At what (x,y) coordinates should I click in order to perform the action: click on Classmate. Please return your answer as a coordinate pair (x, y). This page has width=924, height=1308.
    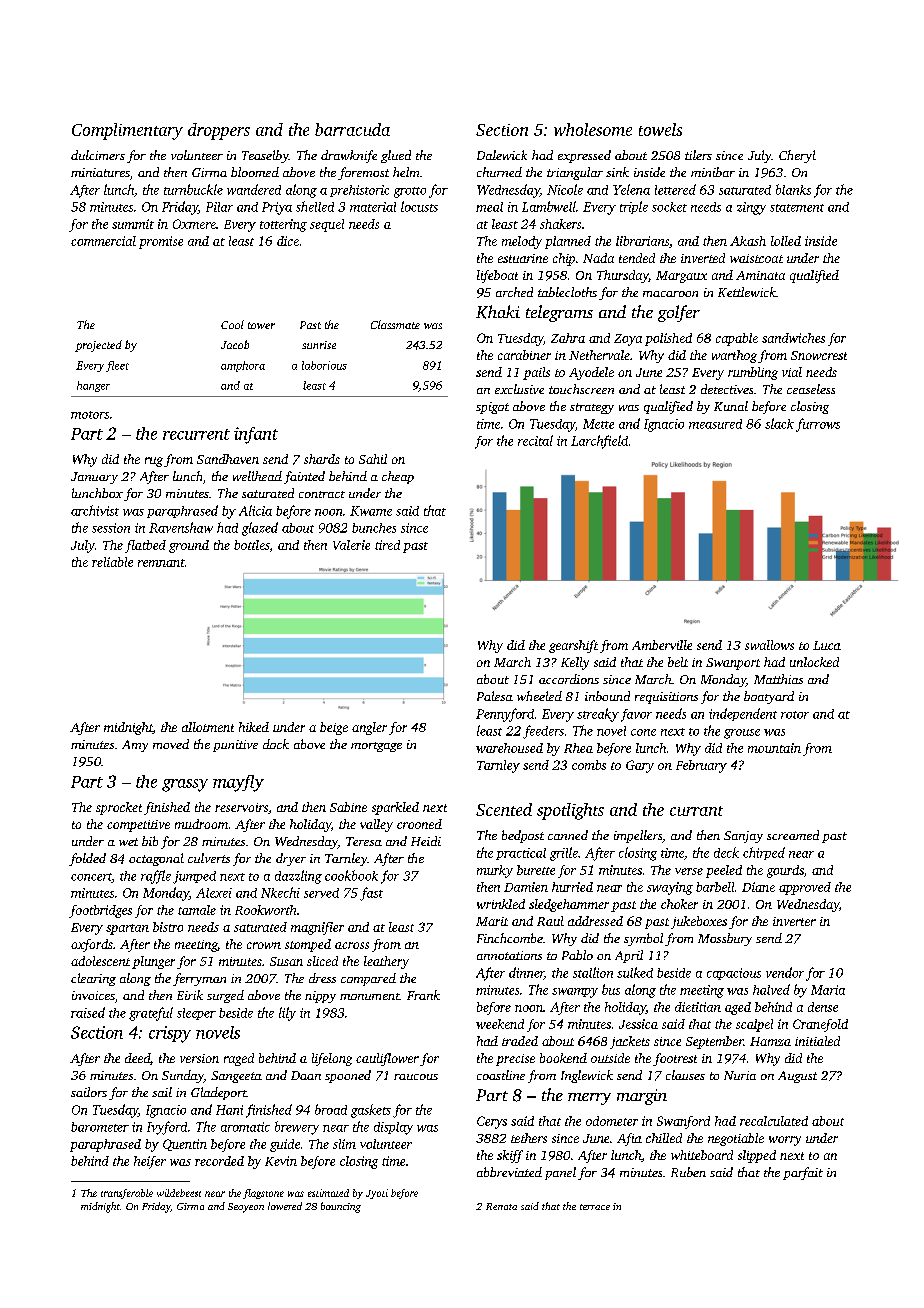
    Looking at the image, I should click on (395, 324).
